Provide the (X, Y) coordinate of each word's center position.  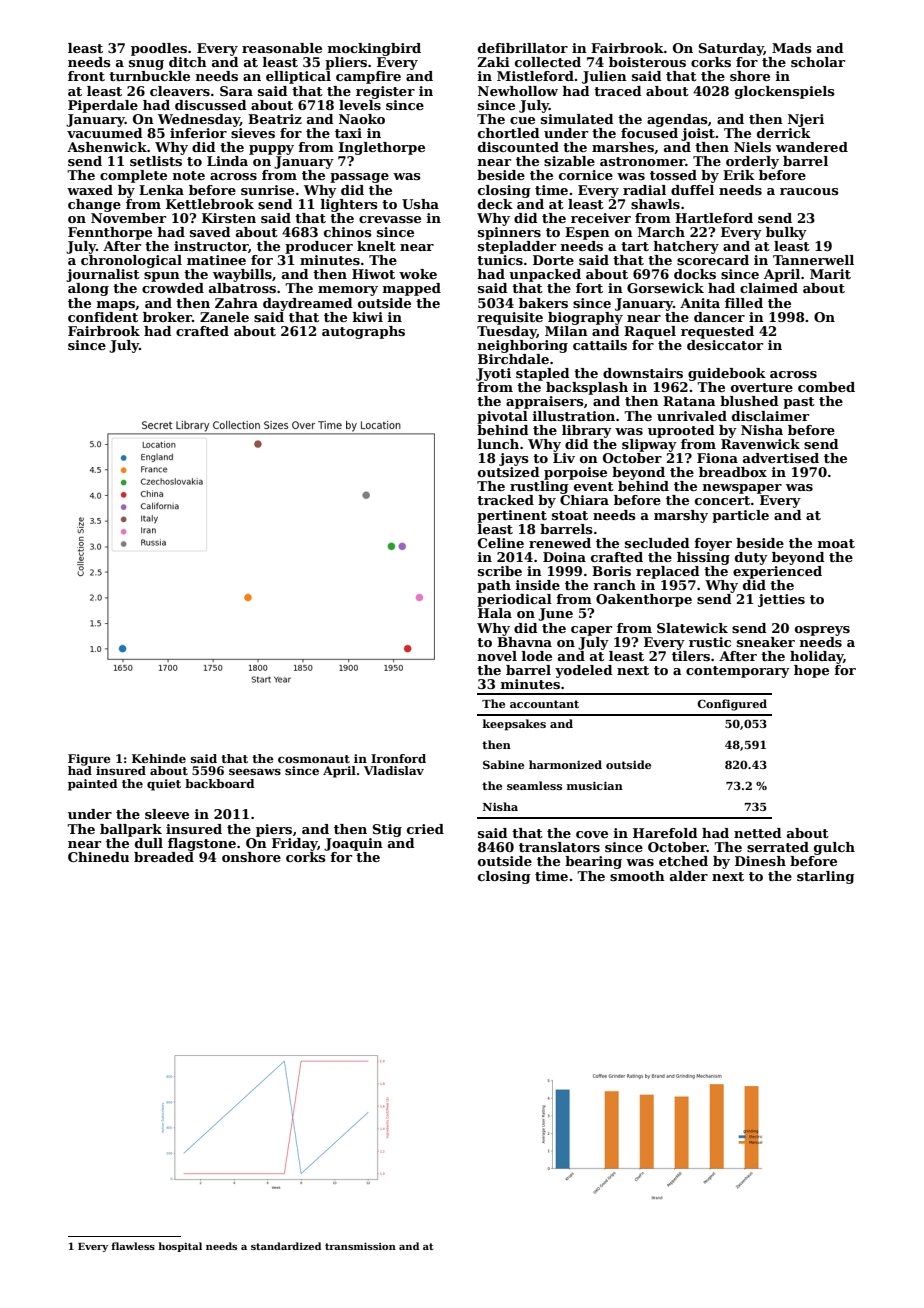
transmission (360, 1246)
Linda (227, 161)
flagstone (202, 844)
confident (103, 317)
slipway (649, 445)
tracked (505, 500)
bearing (593, 862)
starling (826, 877)
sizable (569, 161)
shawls (655, 204)
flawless (133, 1246)
